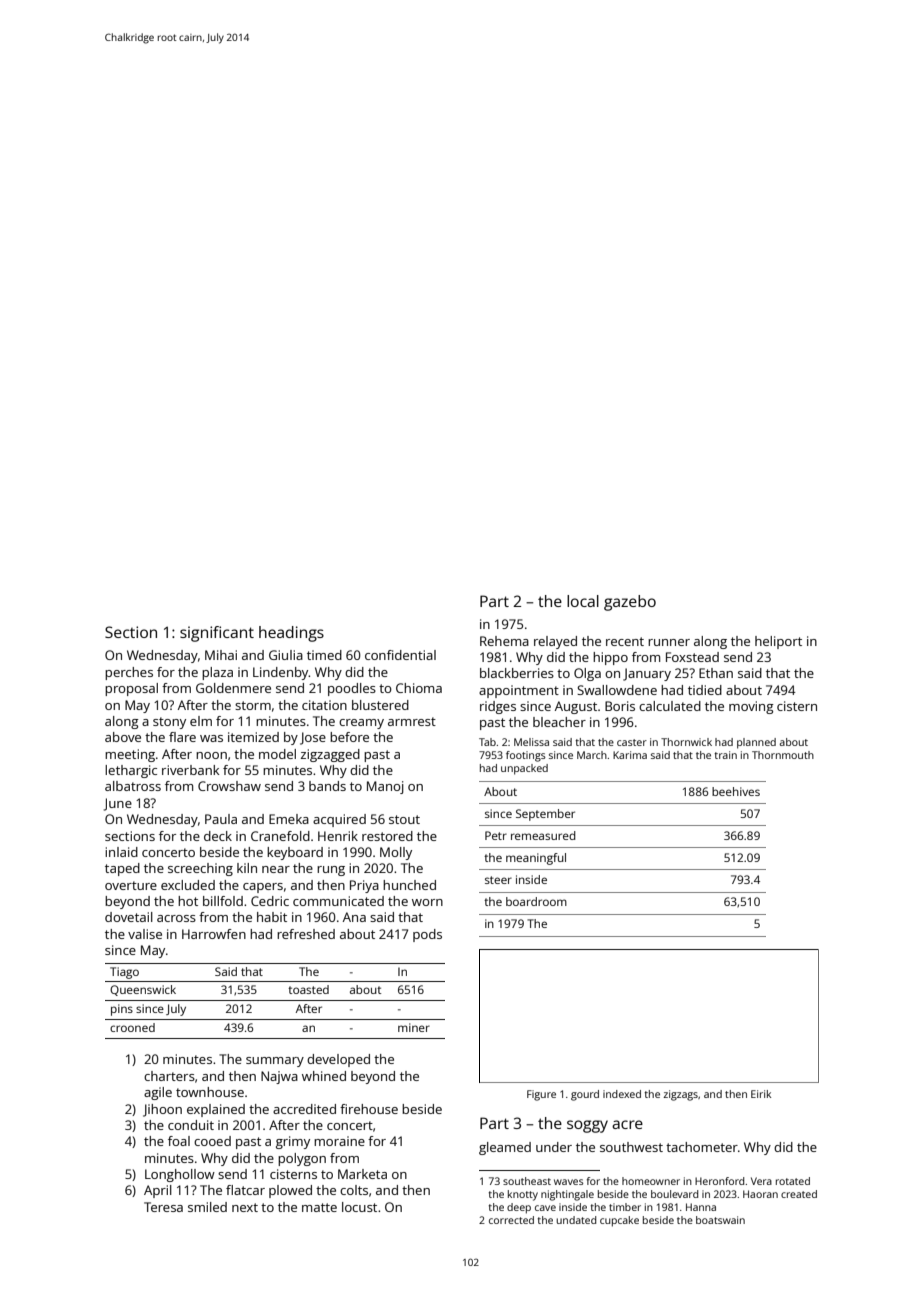 The image size is (924, 1308). Describe the element at coordinates (245, 1207) in the document. I see `next` at that location.
